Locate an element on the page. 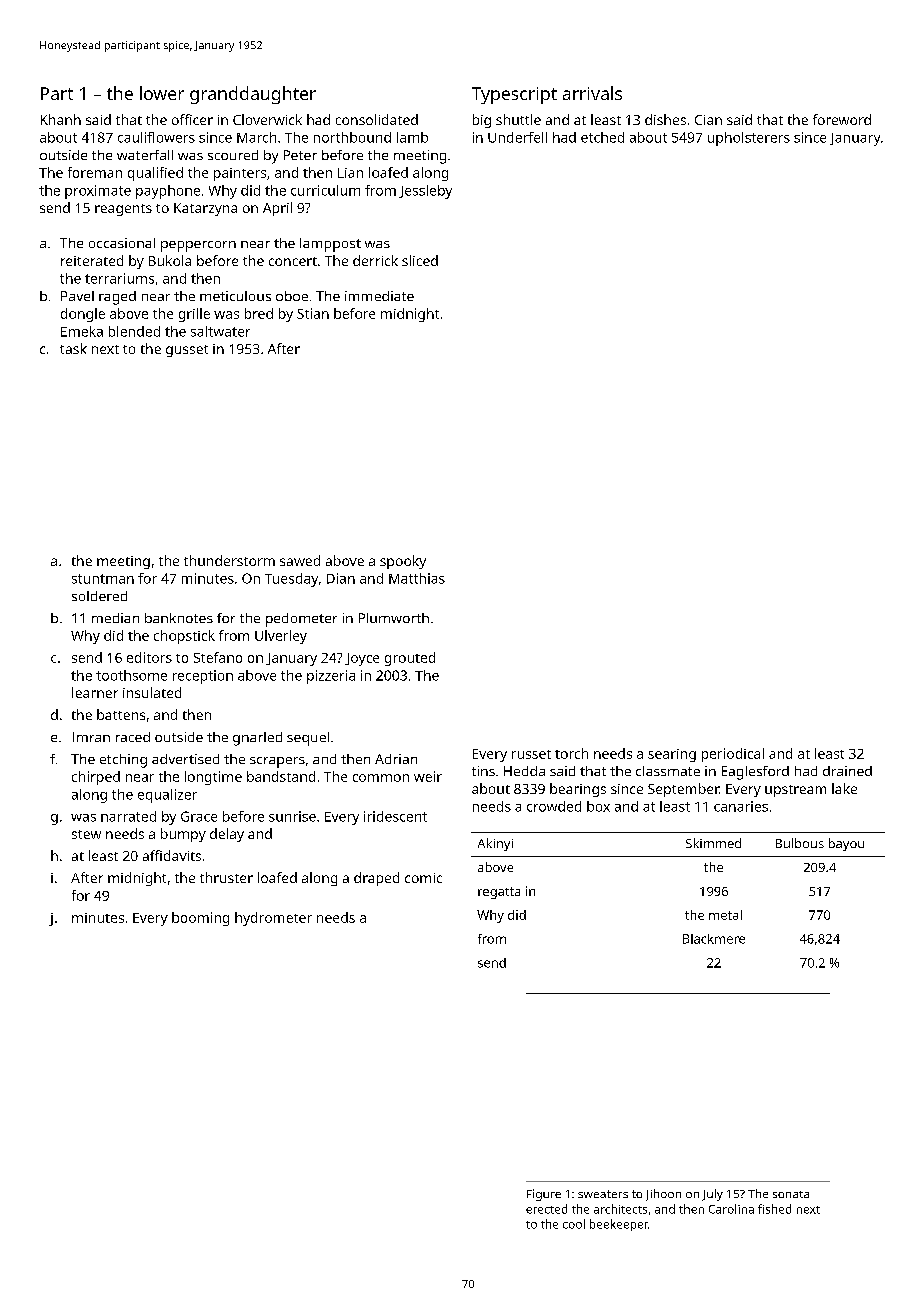  Figure is located at coordinates (544, 1195).
